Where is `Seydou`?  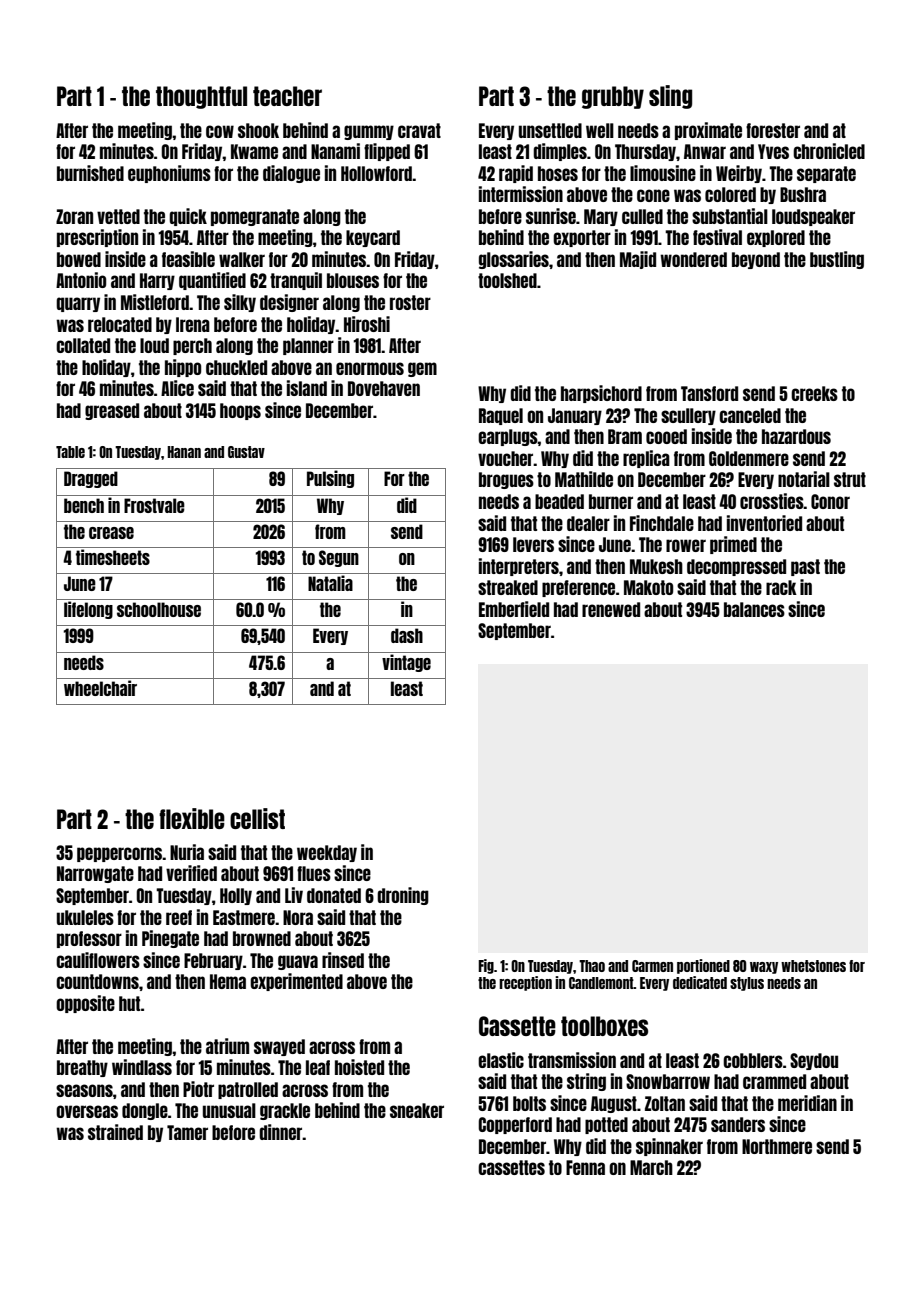
Seydou is located at coordinates (814, 1061).
